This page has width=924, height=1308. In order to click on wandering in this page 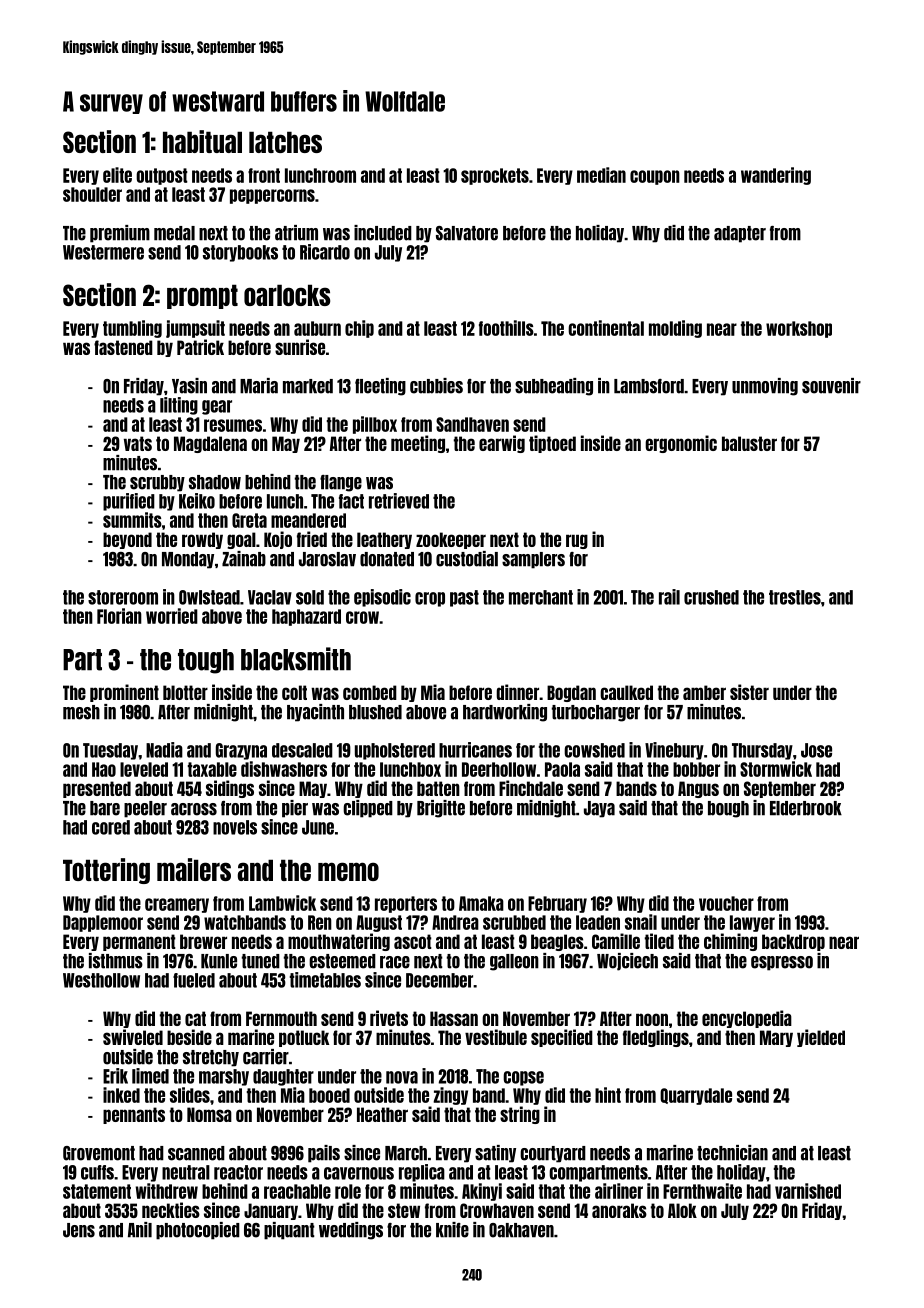, I will do `click(776, 176)`.
